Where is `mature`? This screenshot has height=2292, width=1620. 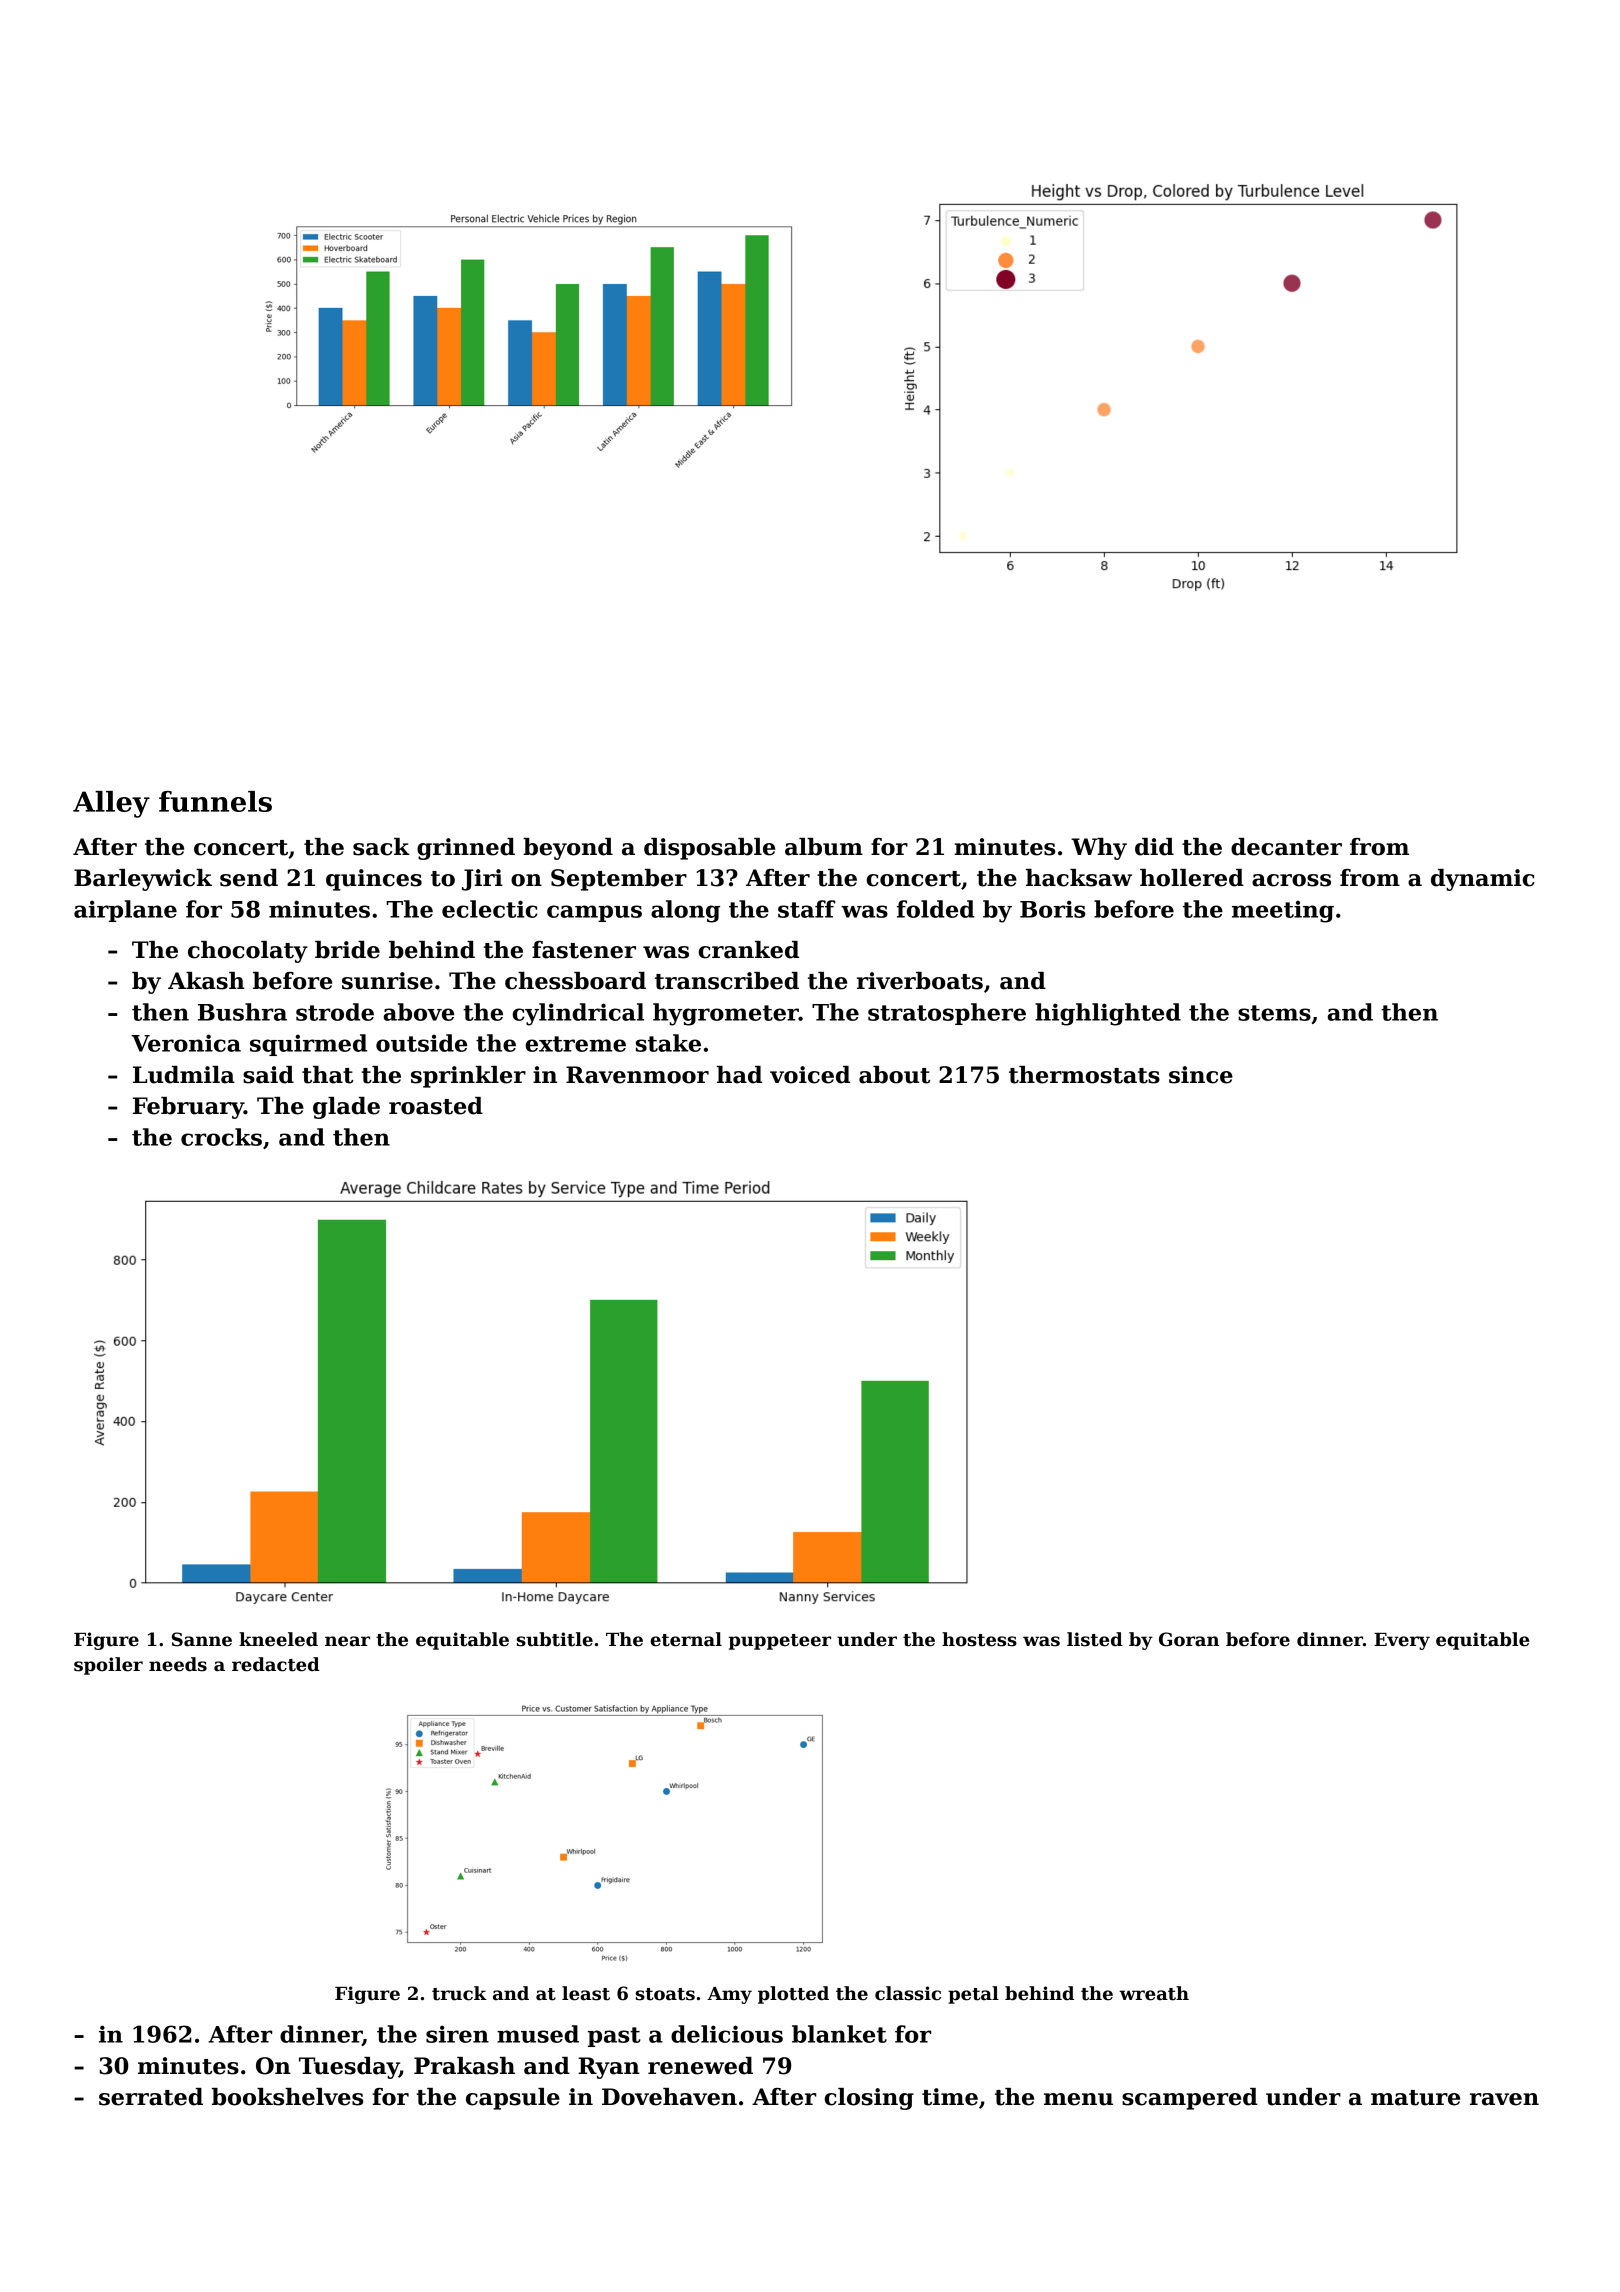
mature is located at coordinates (1415, 2098).
